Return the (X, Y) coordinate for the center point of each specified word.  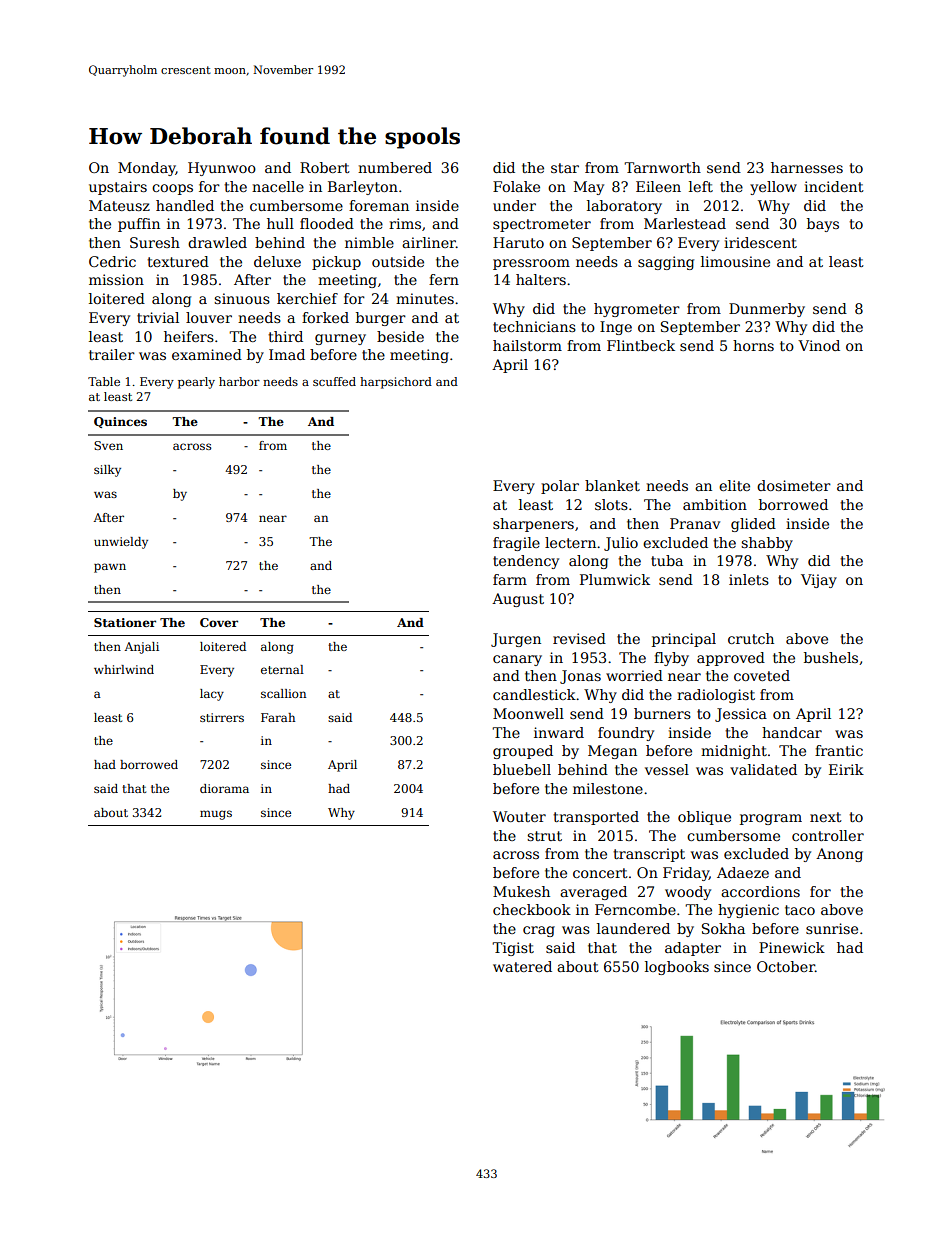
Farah (278, 717)
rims (405, 223)
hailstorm (527, 345)
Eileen (658, 186)
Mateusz (119, 205)
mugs (216, 815)
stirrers (222, 717)
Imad (287, 354)
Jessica (741, 715)
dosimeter (794, 485)
